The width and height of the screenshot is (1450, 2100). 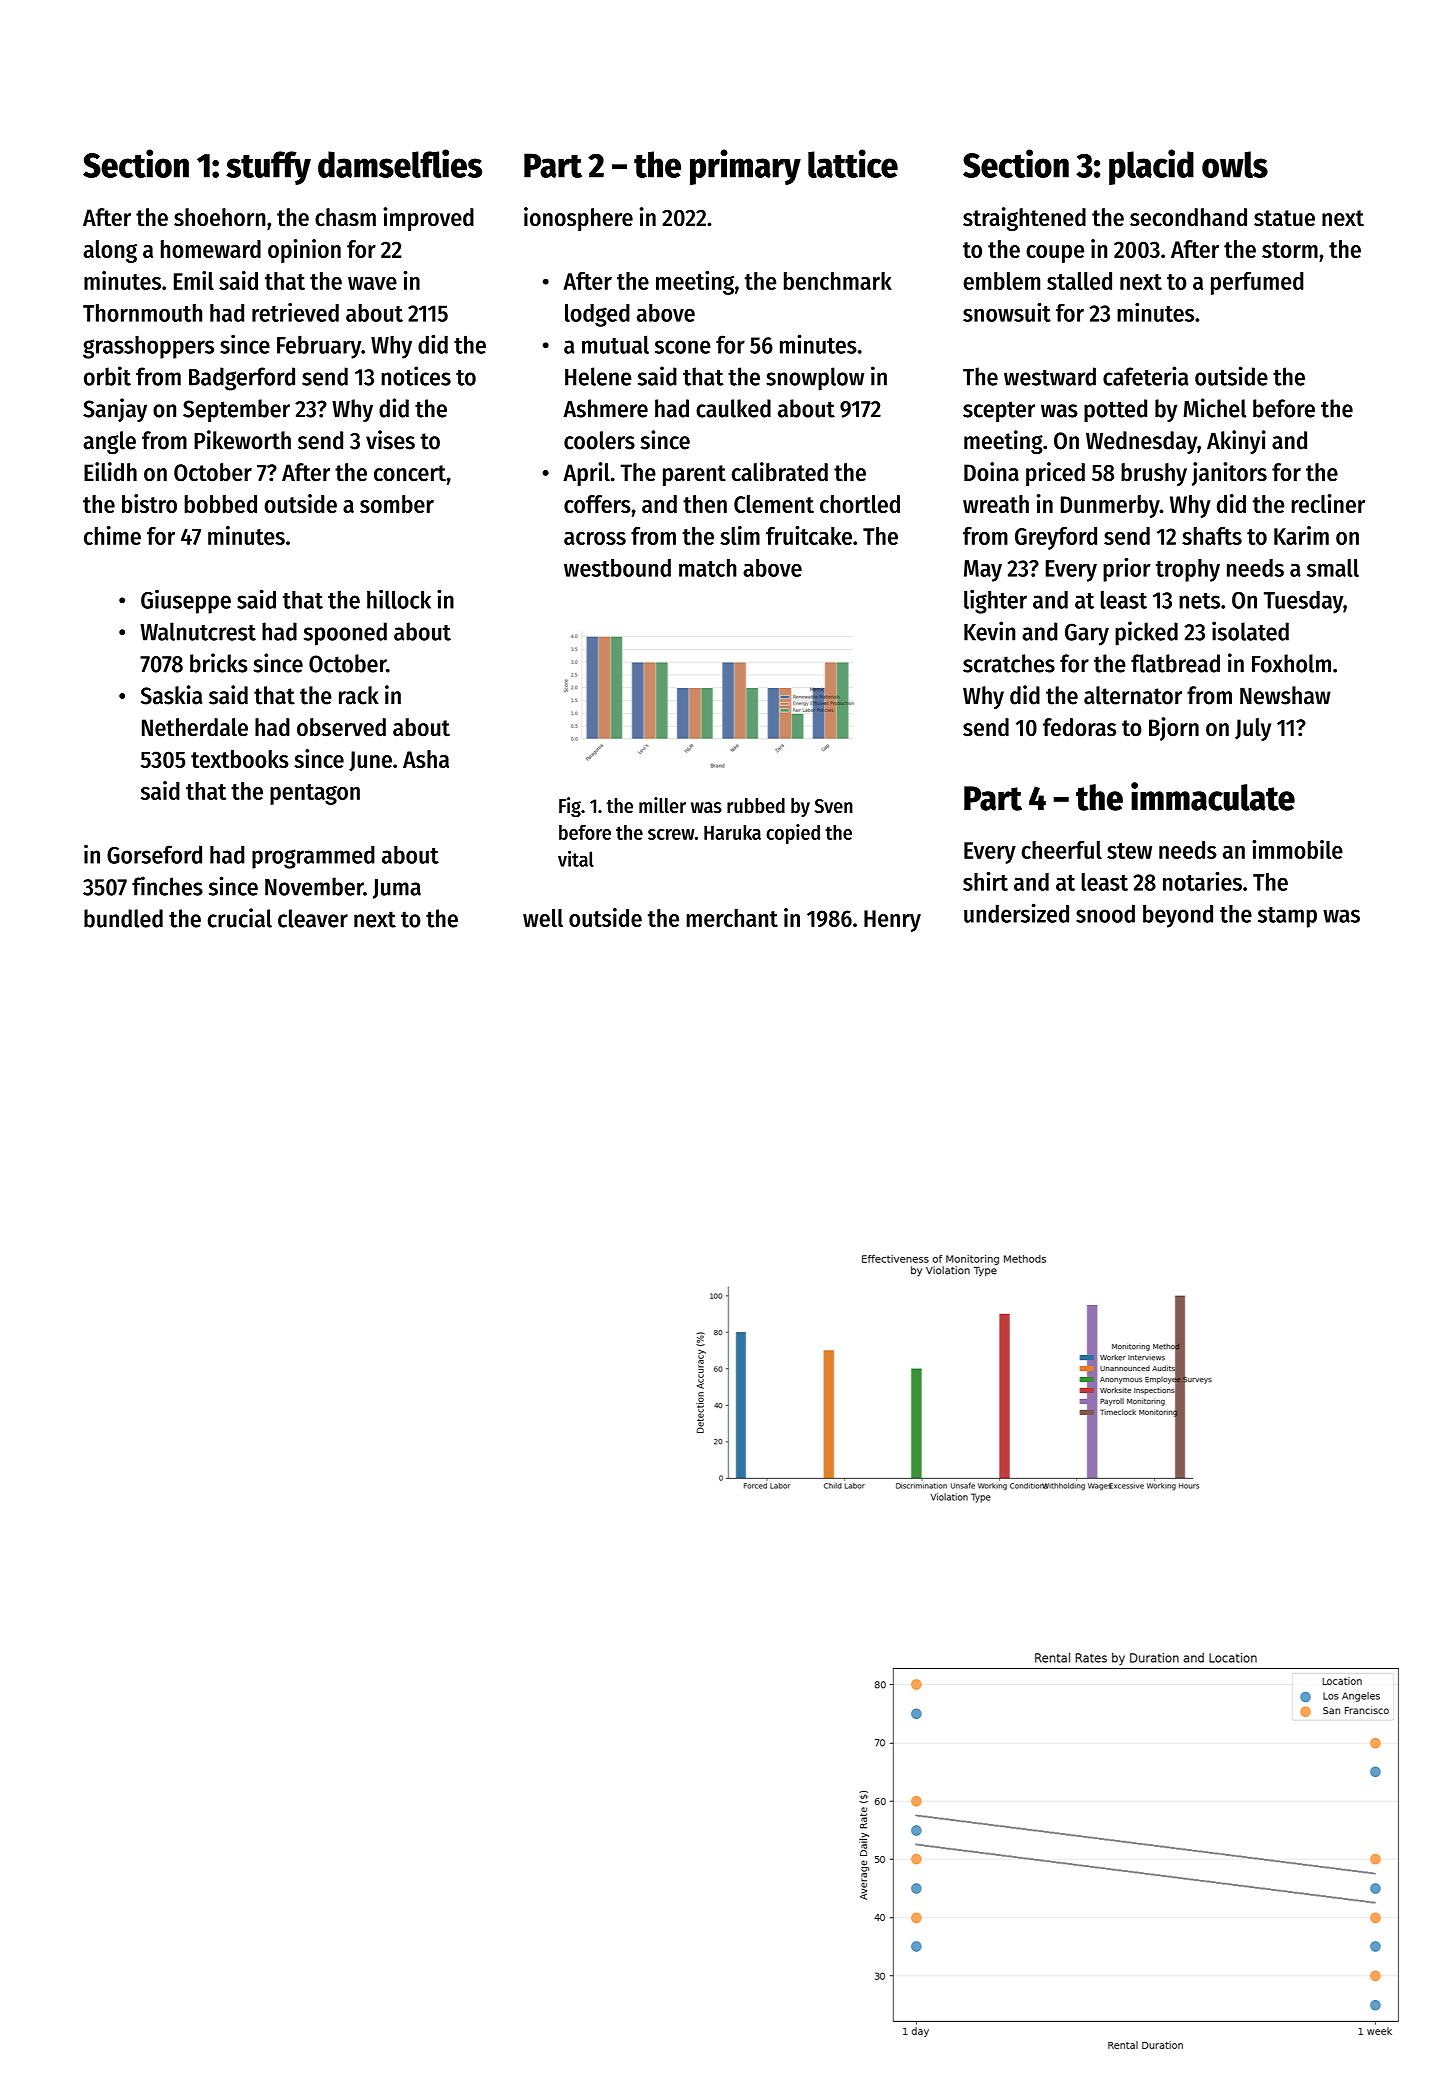 I want to click on storm, so click(x=1290, y=250).
